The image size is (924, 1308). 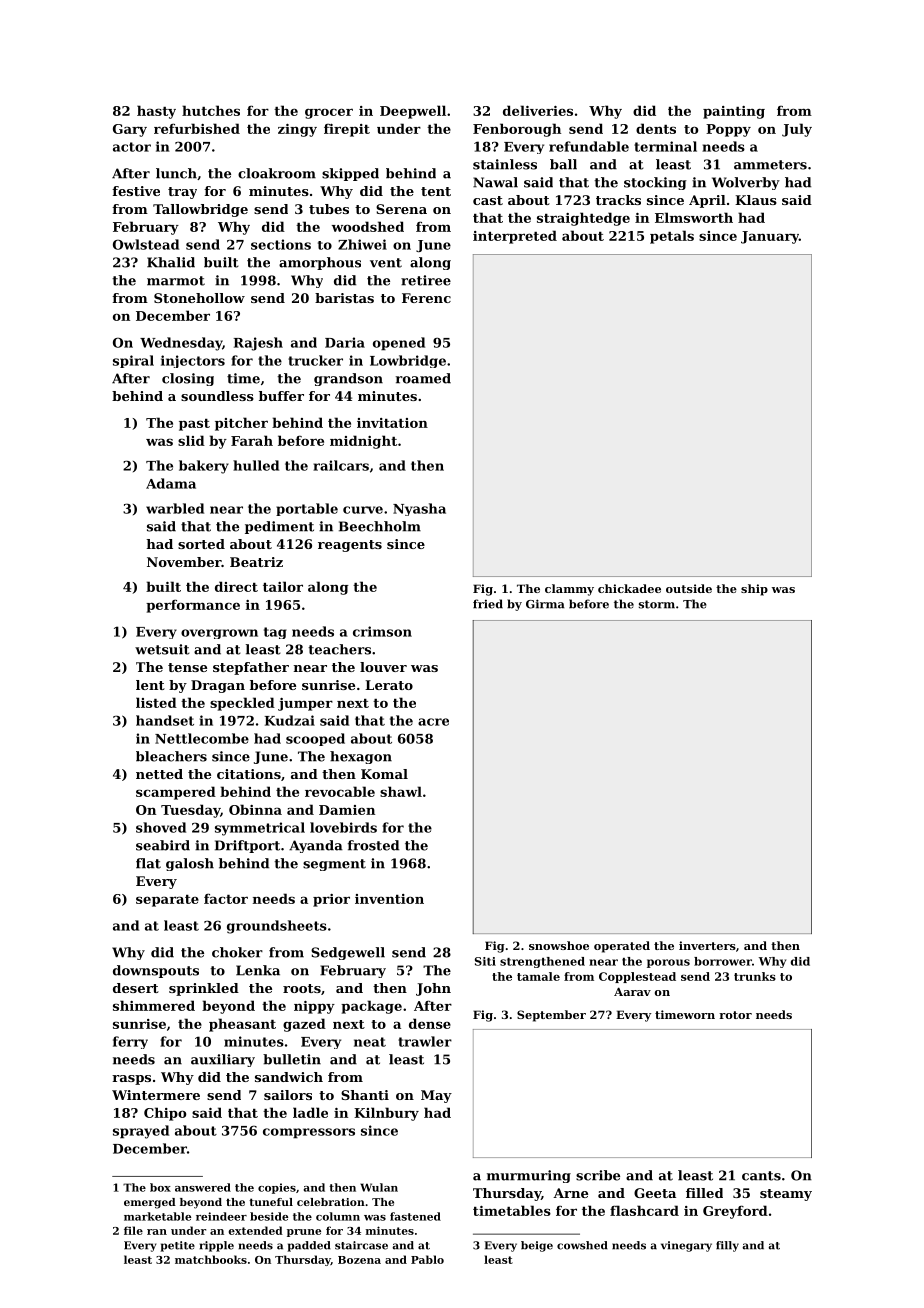 I want to click on petals, so click(x=672, y=237).
